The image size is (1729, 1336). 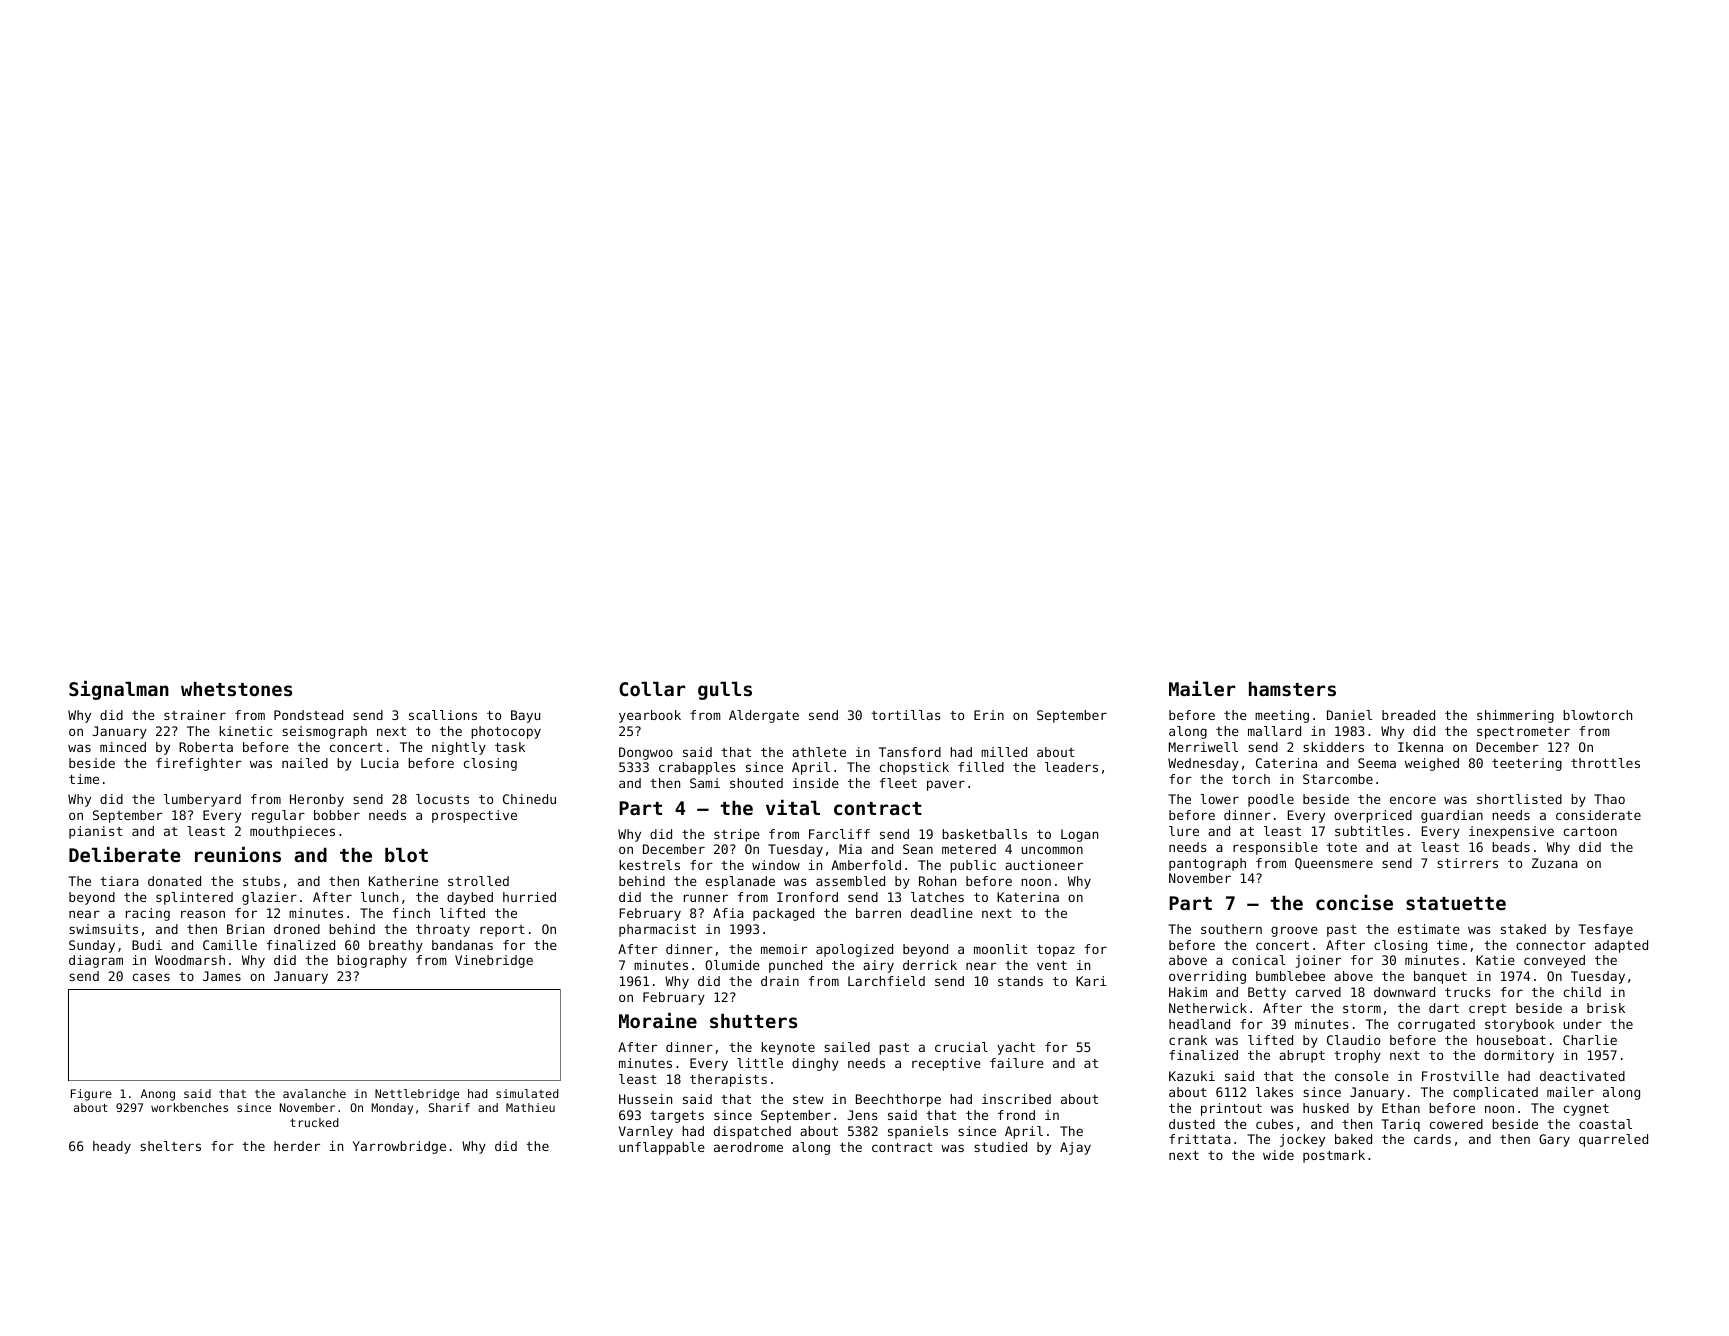 What do you see at coordinates (1369, 831) in the page?
I see `subtitles` at bounding box center [1369, 831].
